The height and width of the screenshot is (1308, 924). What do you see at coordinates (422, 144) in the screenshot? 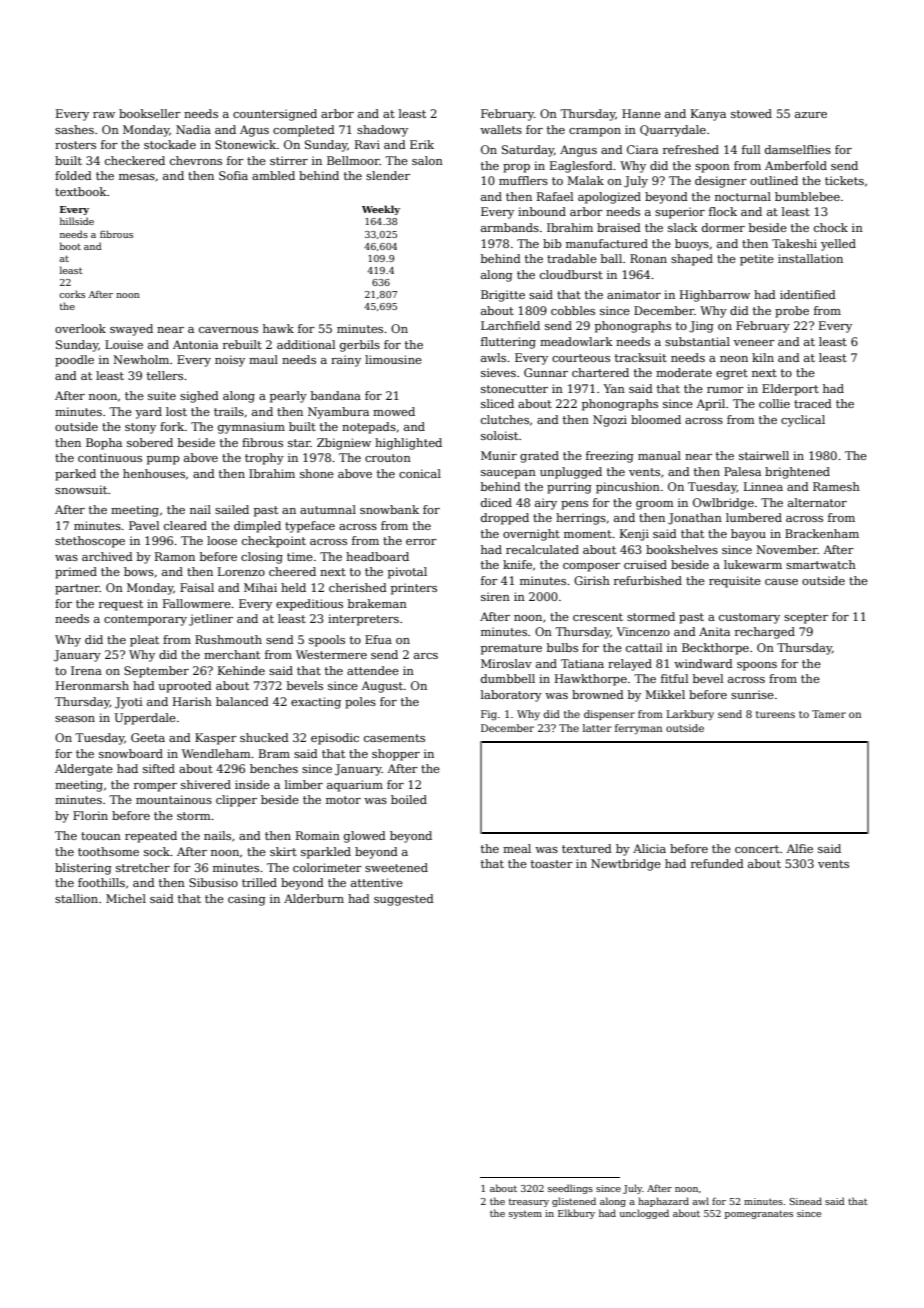
I see `Erik` at bounding box center [422, 144].
